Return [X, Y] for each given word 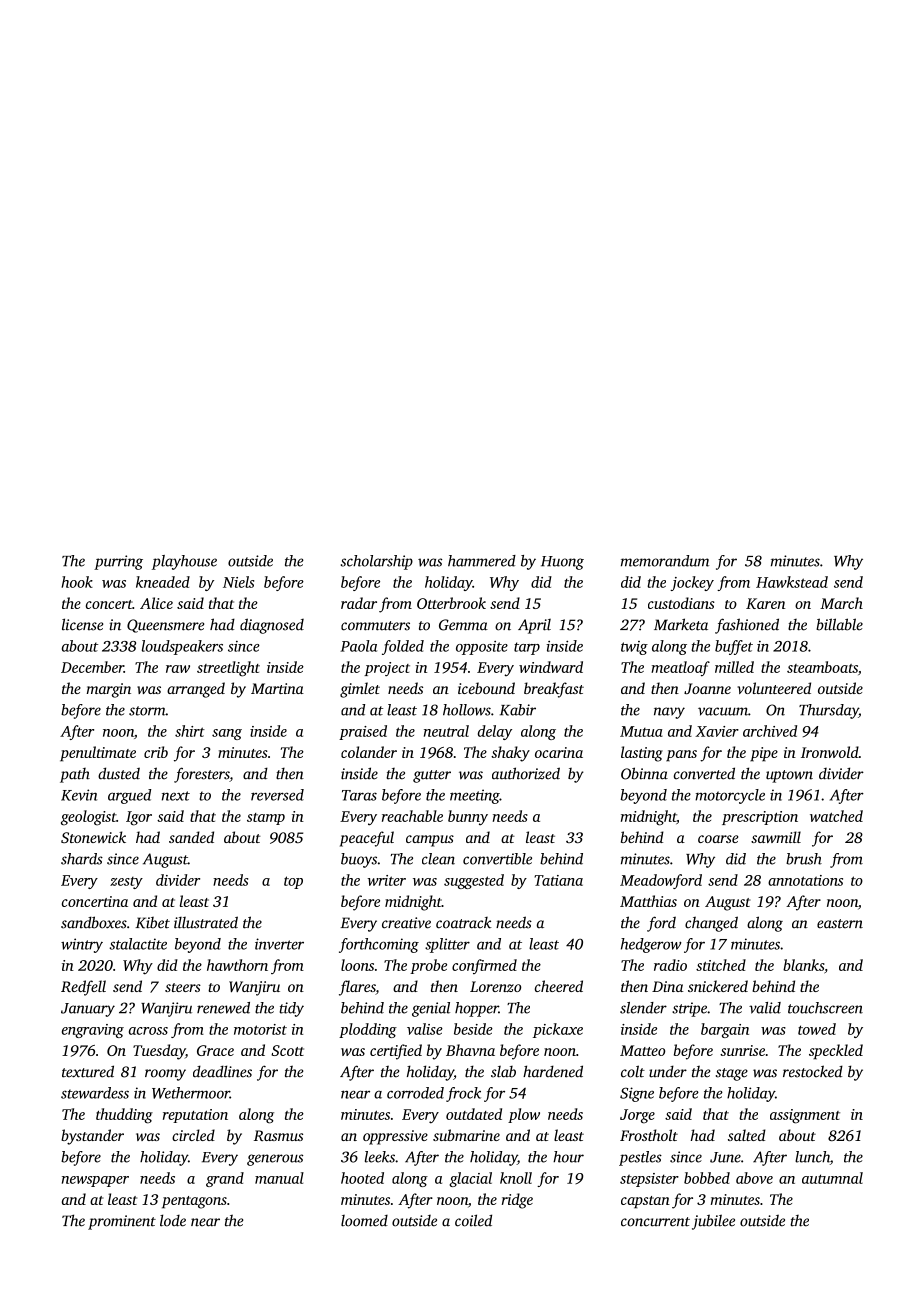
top [293, 882]
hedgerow [651, 945]
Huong [562, 563]
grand [225, 1179]
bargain [725, 1030]
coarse [718, 839]
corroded [415, 1093]
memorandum [665, 561]
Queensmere [165, 626]
